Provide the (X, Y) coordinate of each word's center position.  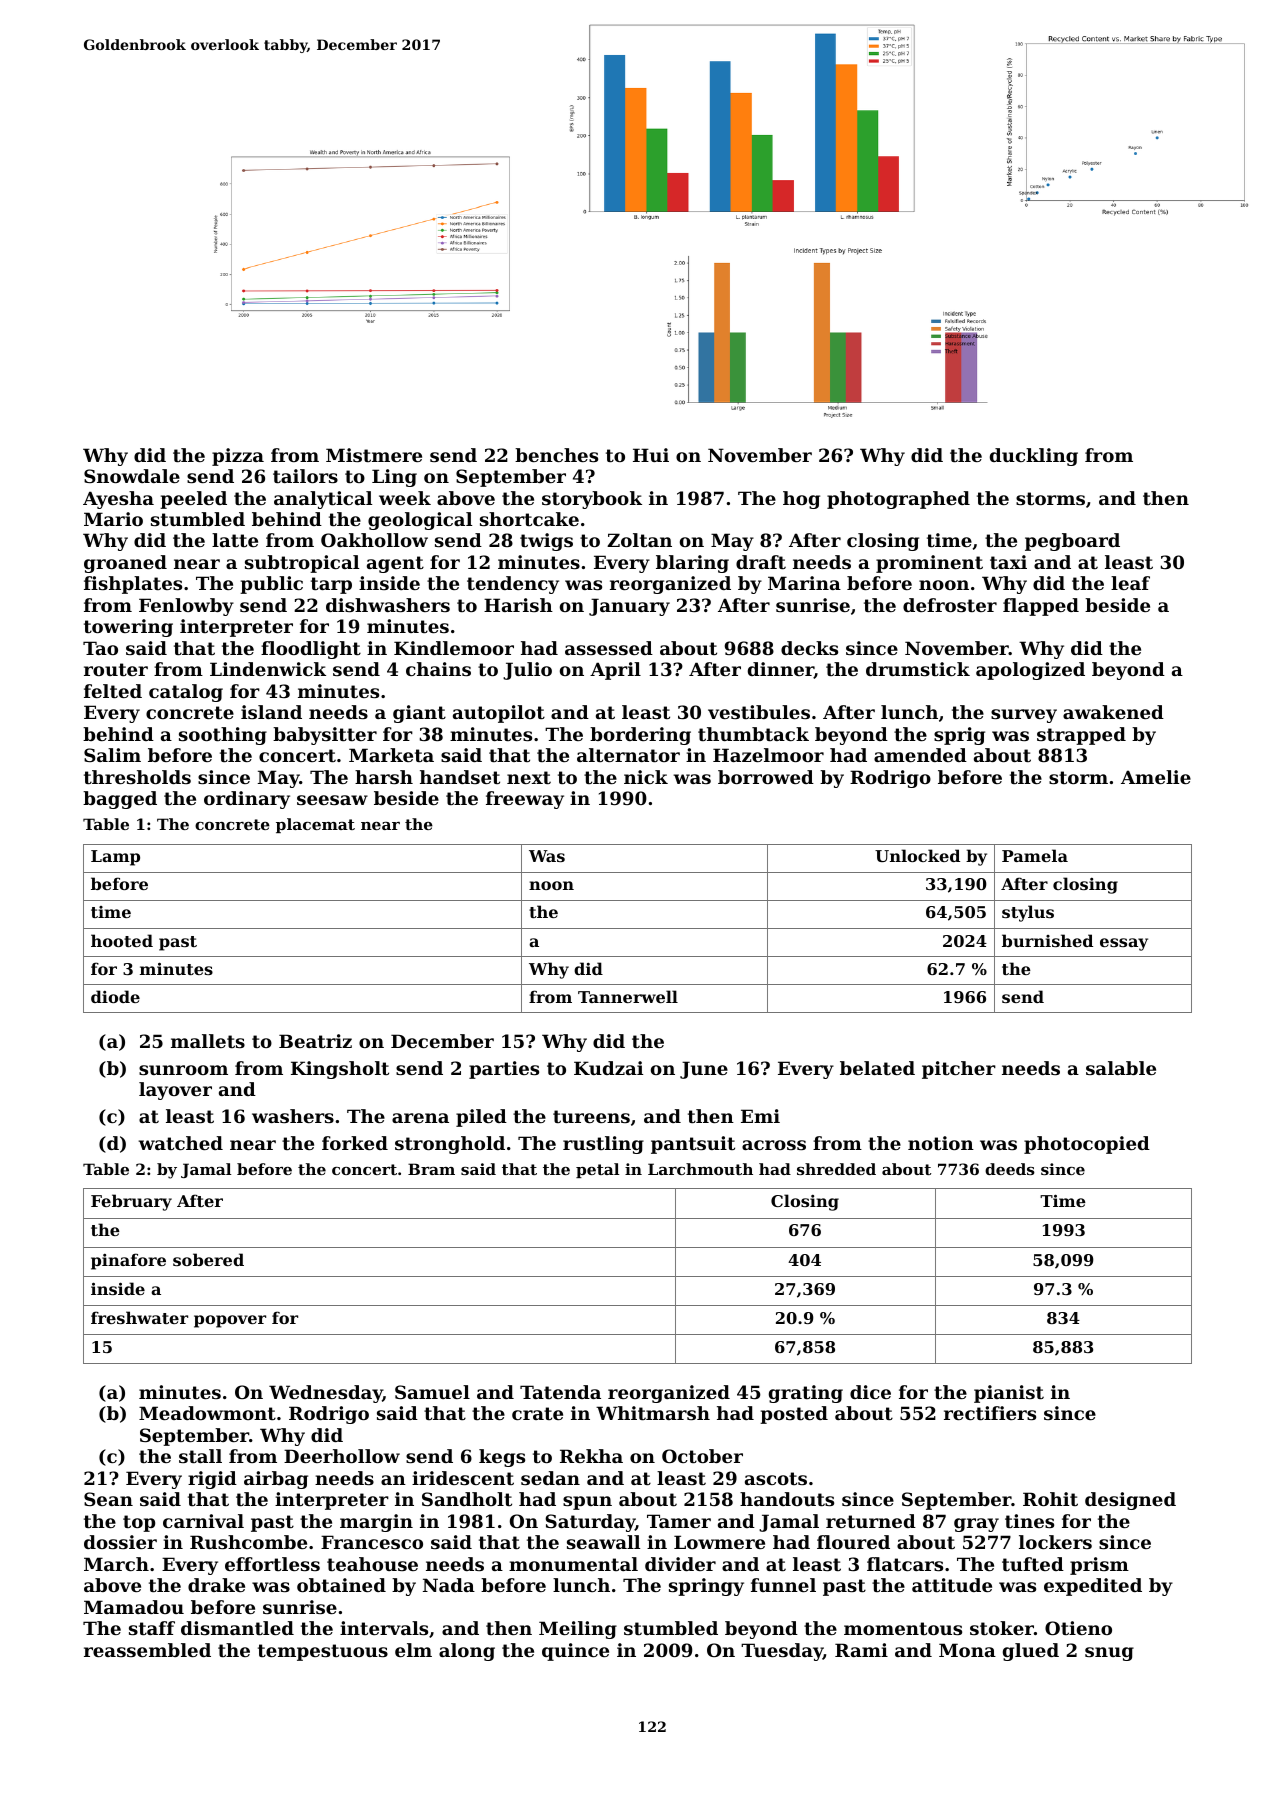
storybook (592, 500)
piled (481, 1118)
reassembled (147, 1650)
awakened (1113, 712)
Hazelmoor (768, 755)
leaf (1130, 583)
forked (355, 1143)
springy (706, 1587)
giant (419, 714)
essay (1124, 944)
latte (235, 540)
